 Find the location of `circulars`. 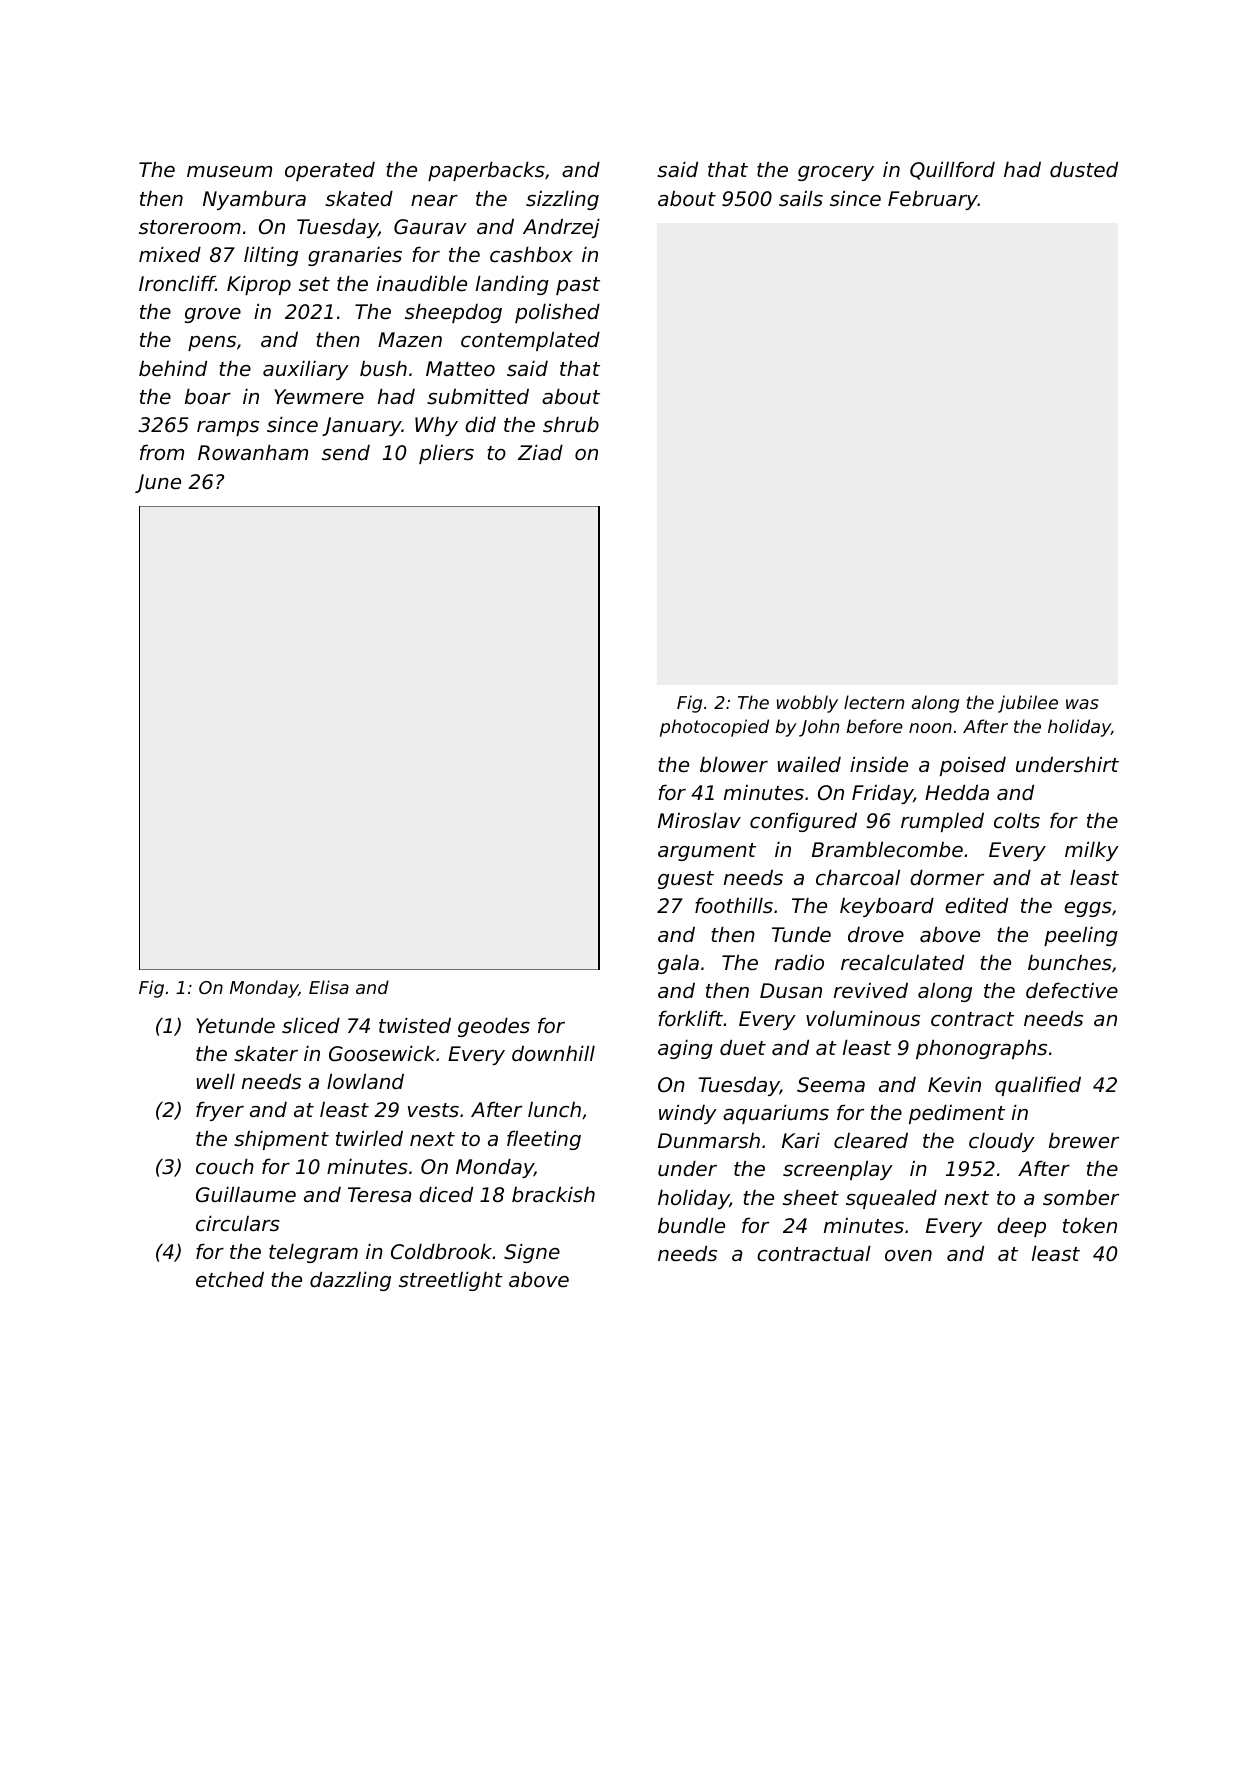

circulars is located at coordinates (238, 1223).
